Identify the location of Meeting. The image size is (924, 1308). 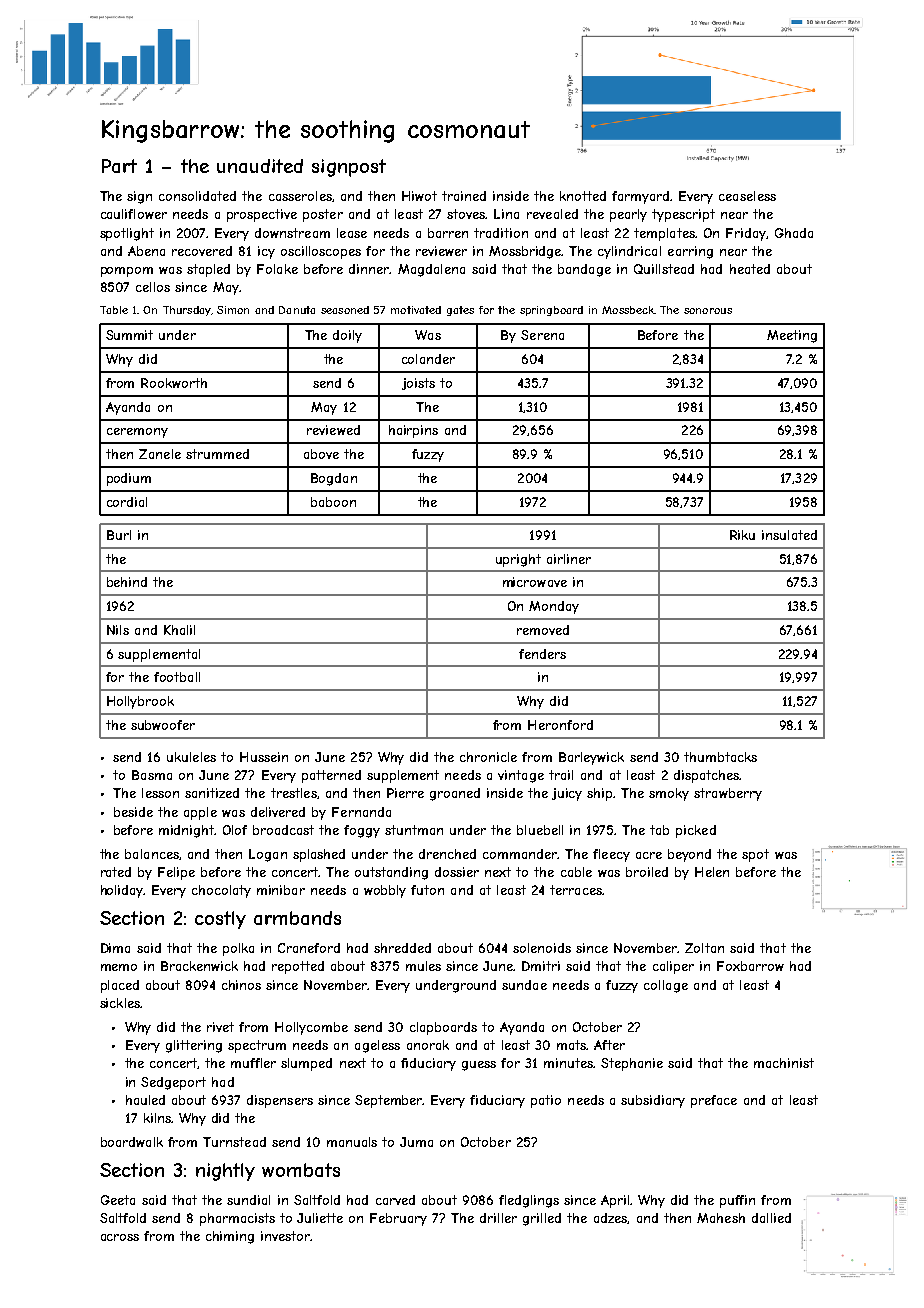
(792, 336).
